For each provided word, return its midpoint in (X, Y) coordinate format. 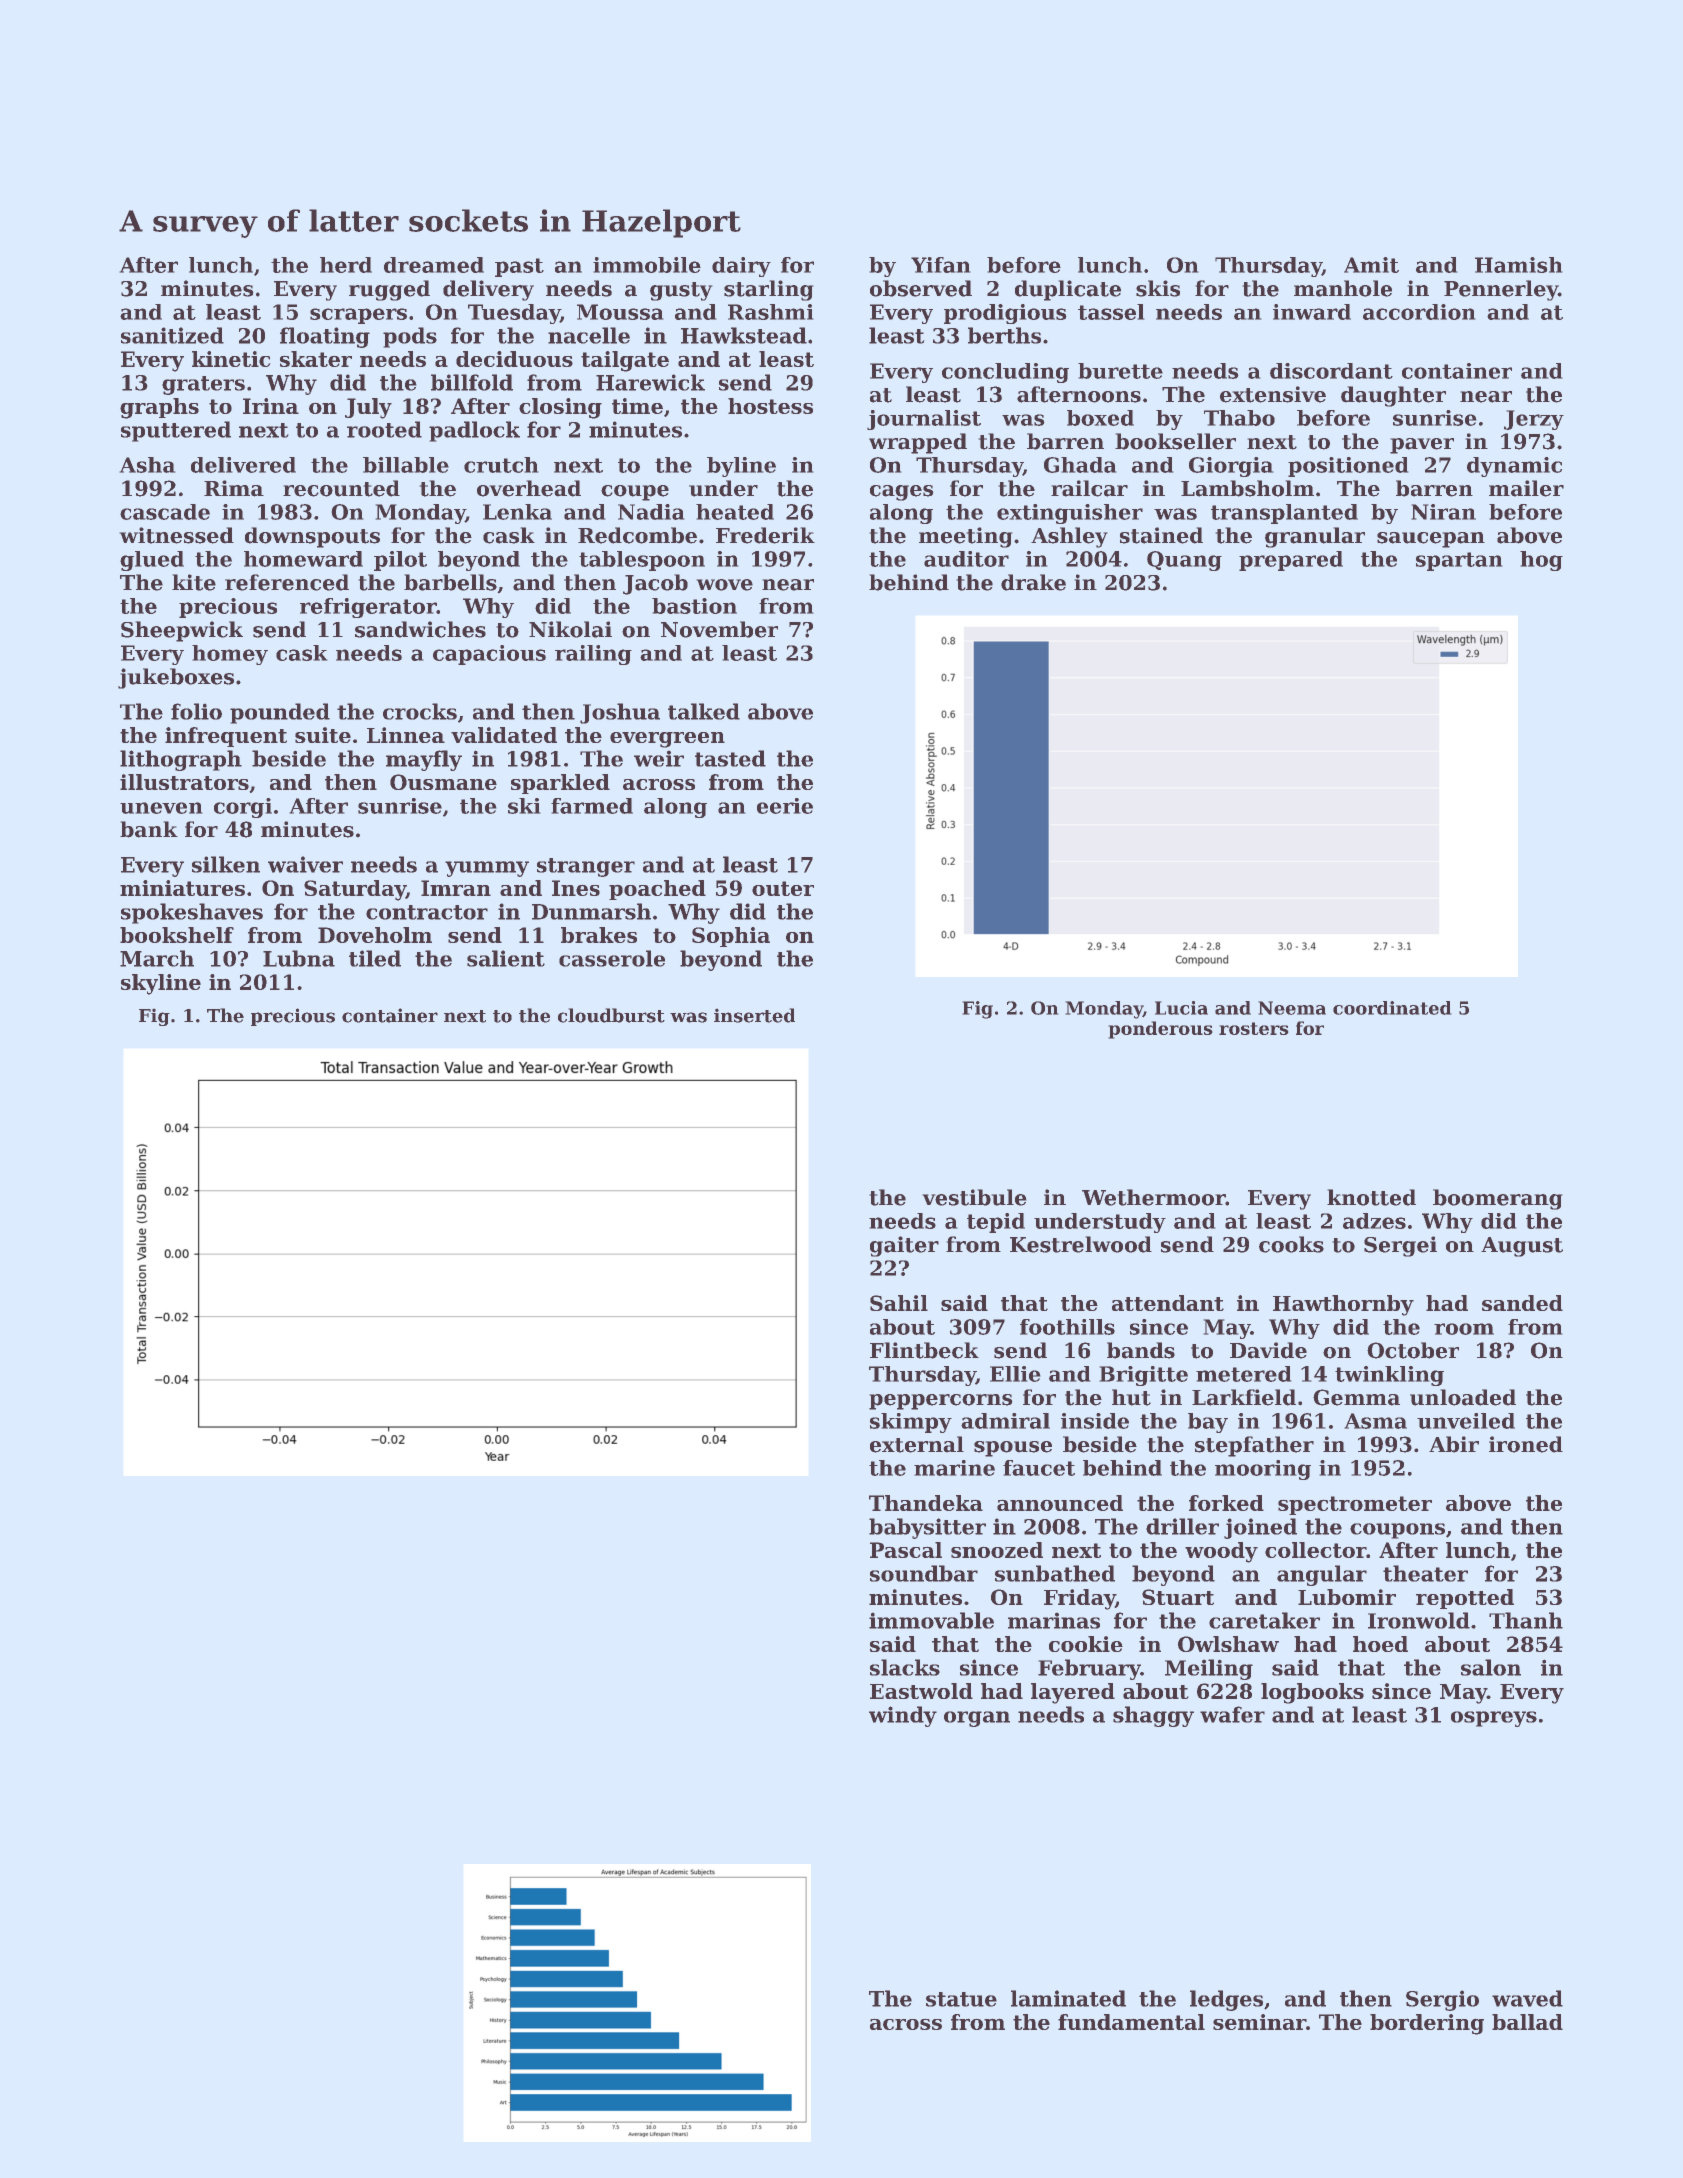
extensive (1273, 394)
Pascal (906, 1550)
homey (230, 655)
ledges (1226, 2000)
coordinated (1392, 1008)
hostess (770, 406)
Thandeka (926, 1503)
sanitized (172, 335)
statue (961, 1999)
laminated (1068, 1998)
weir (659, 759)
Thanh (1526, 1620)
